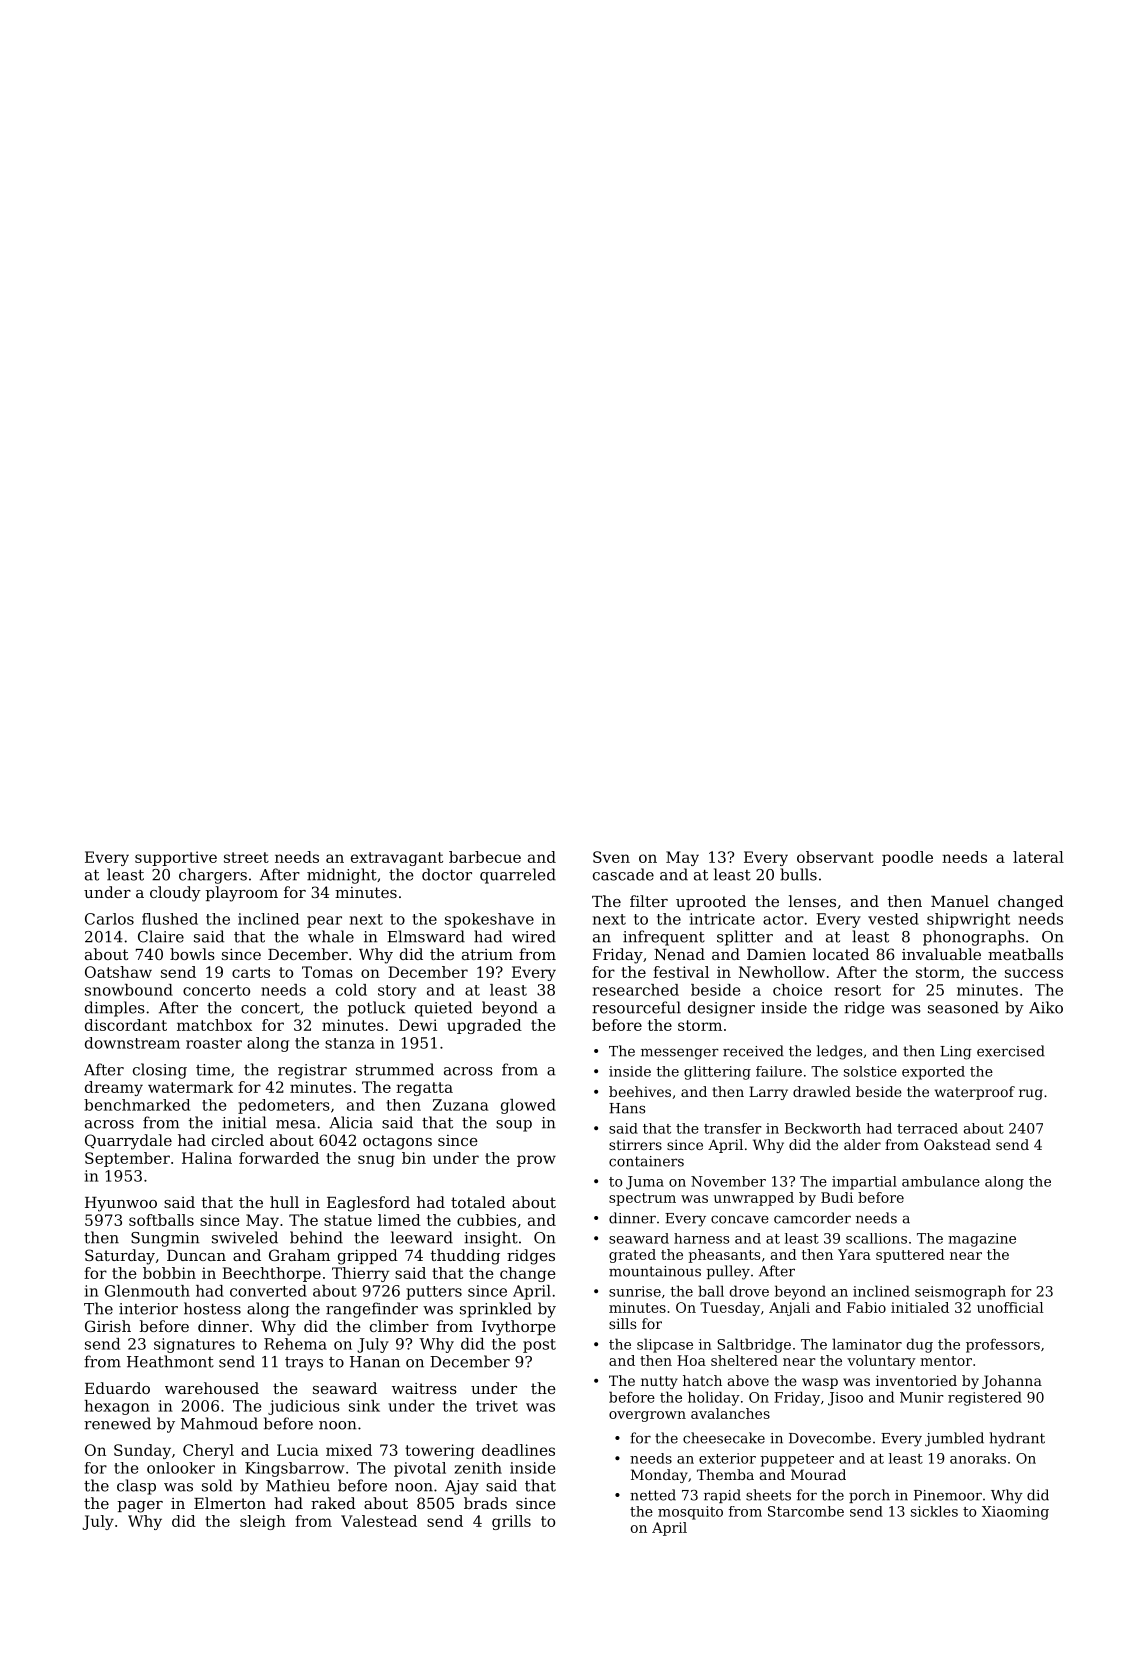 The width and height of the image is (1148, 1663). What do you see at coordinates (973, 938) in the image?
I see `phonographs` at bounding box center [973, 938].
